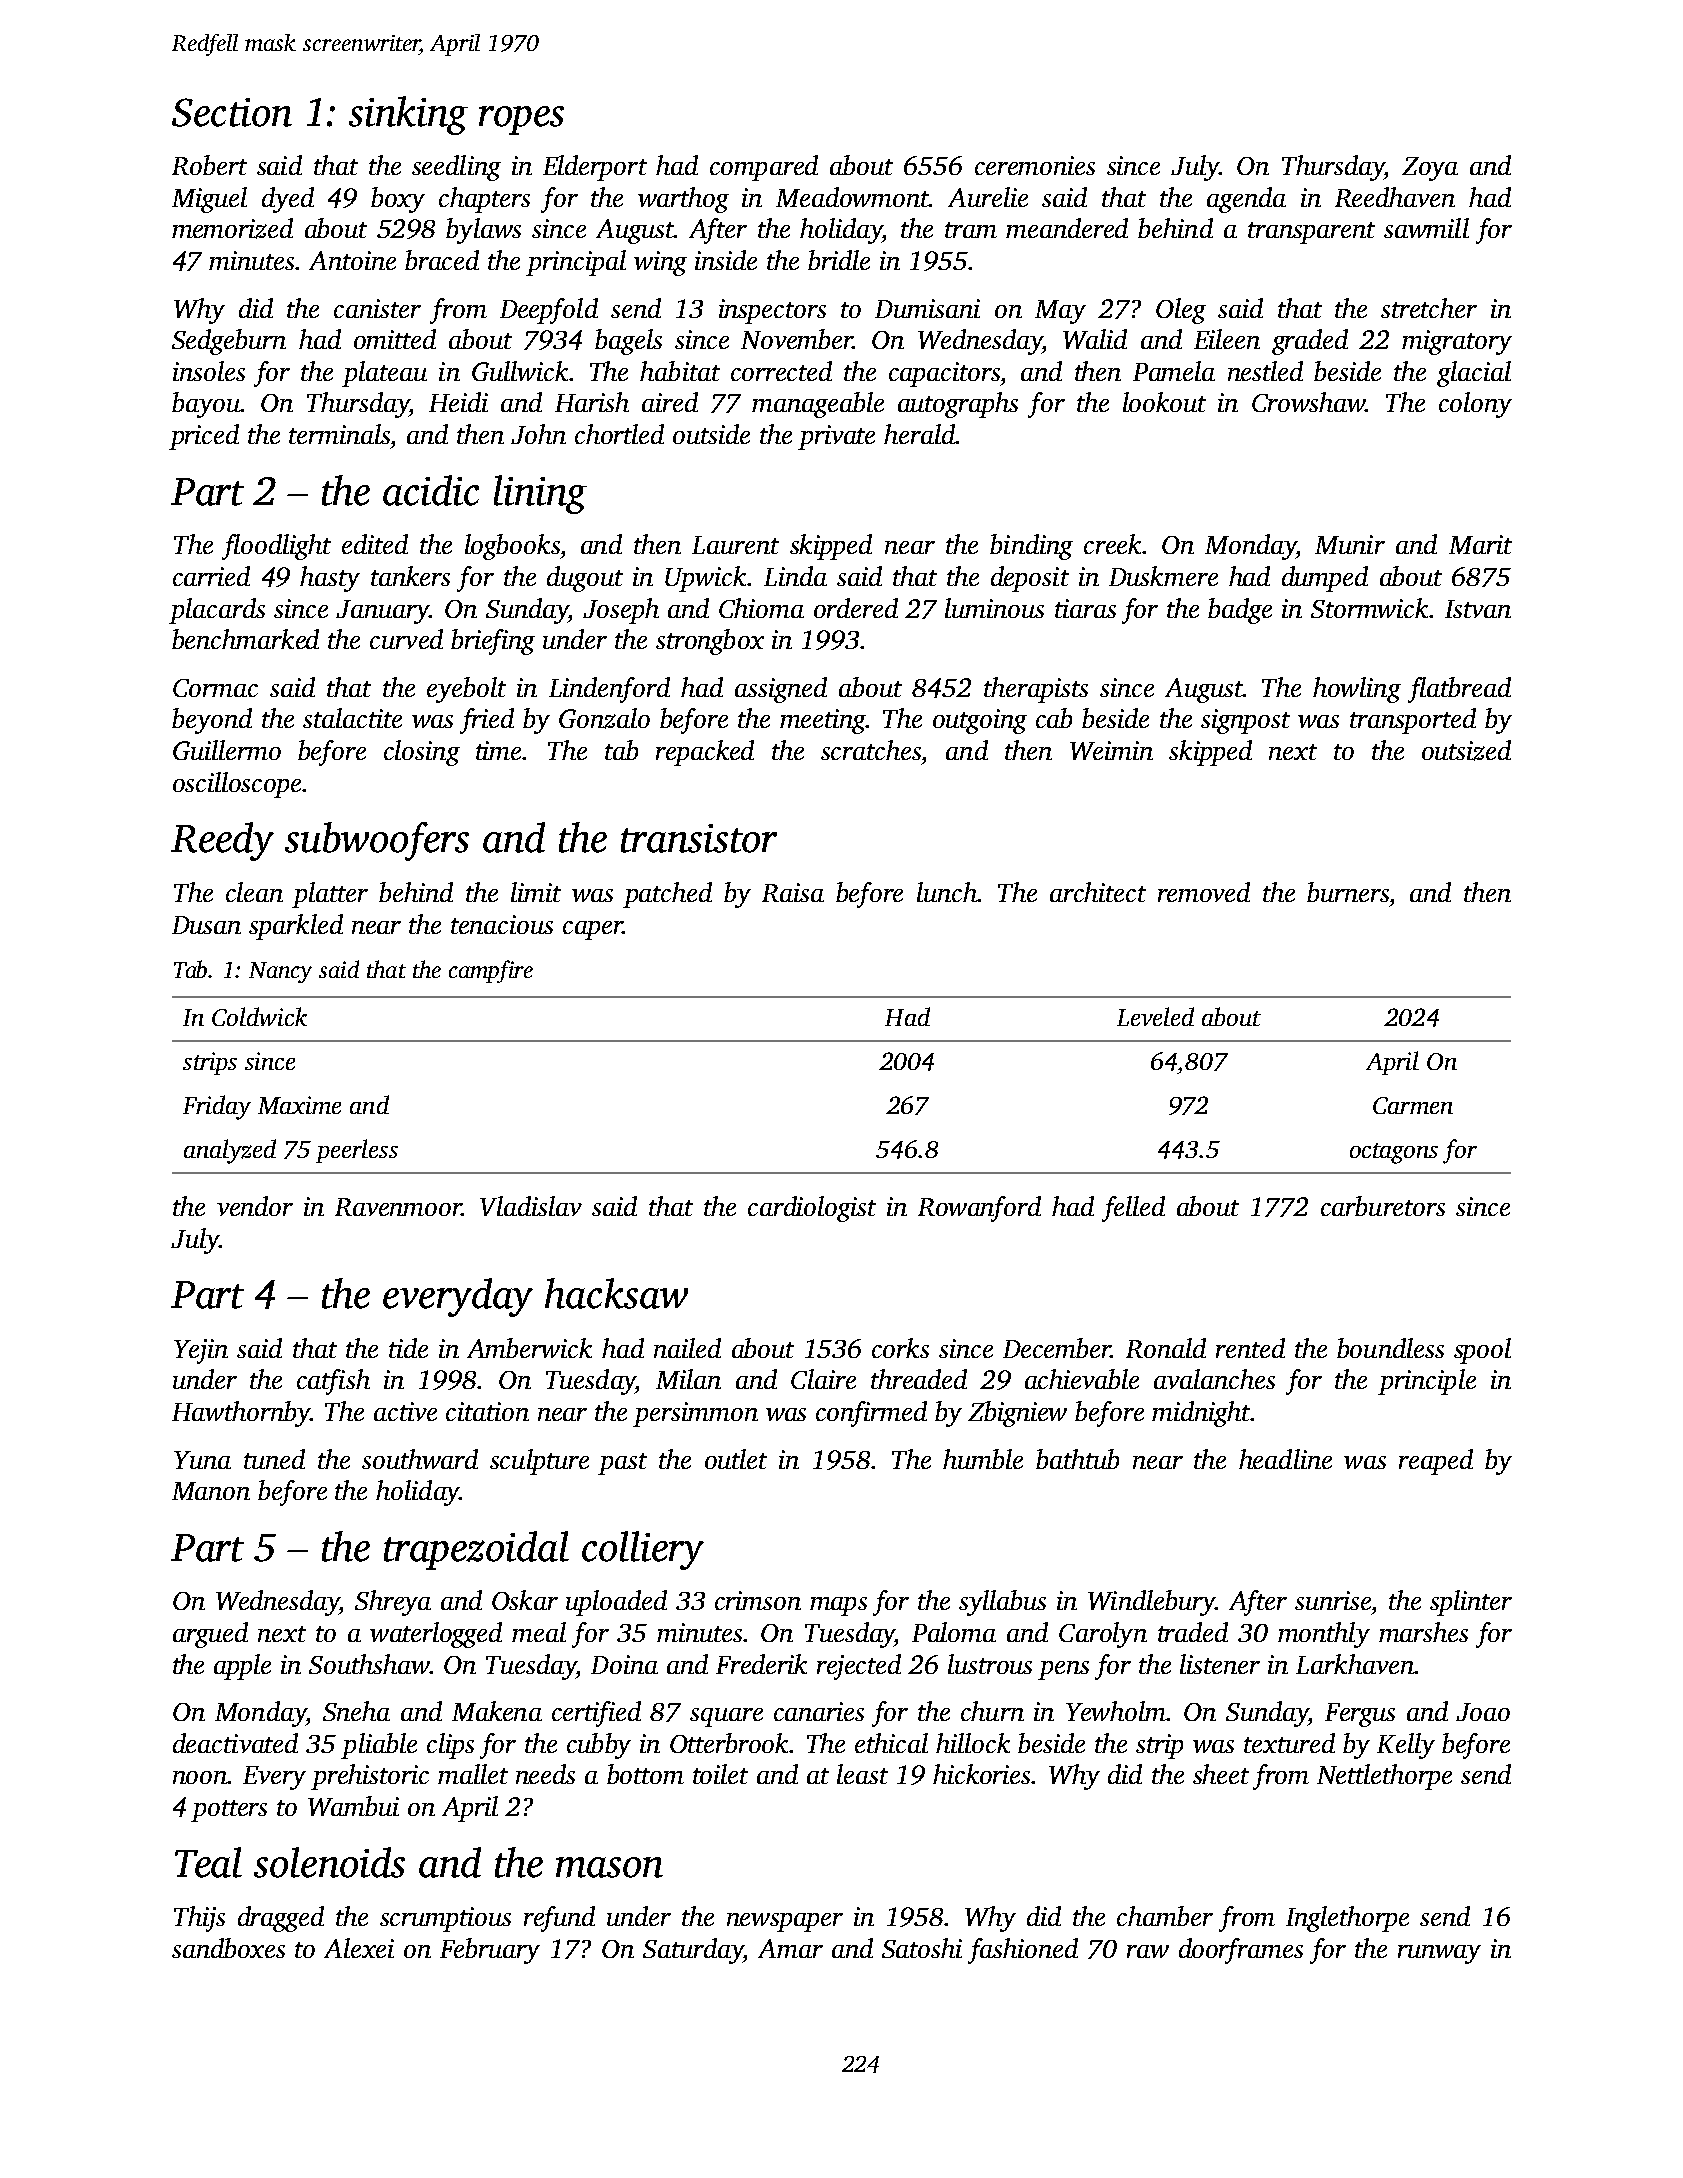 This document has height=2178, width=1683. Describe the element at coordinates (209, 371) in the document. I see `insoles` at that location.
